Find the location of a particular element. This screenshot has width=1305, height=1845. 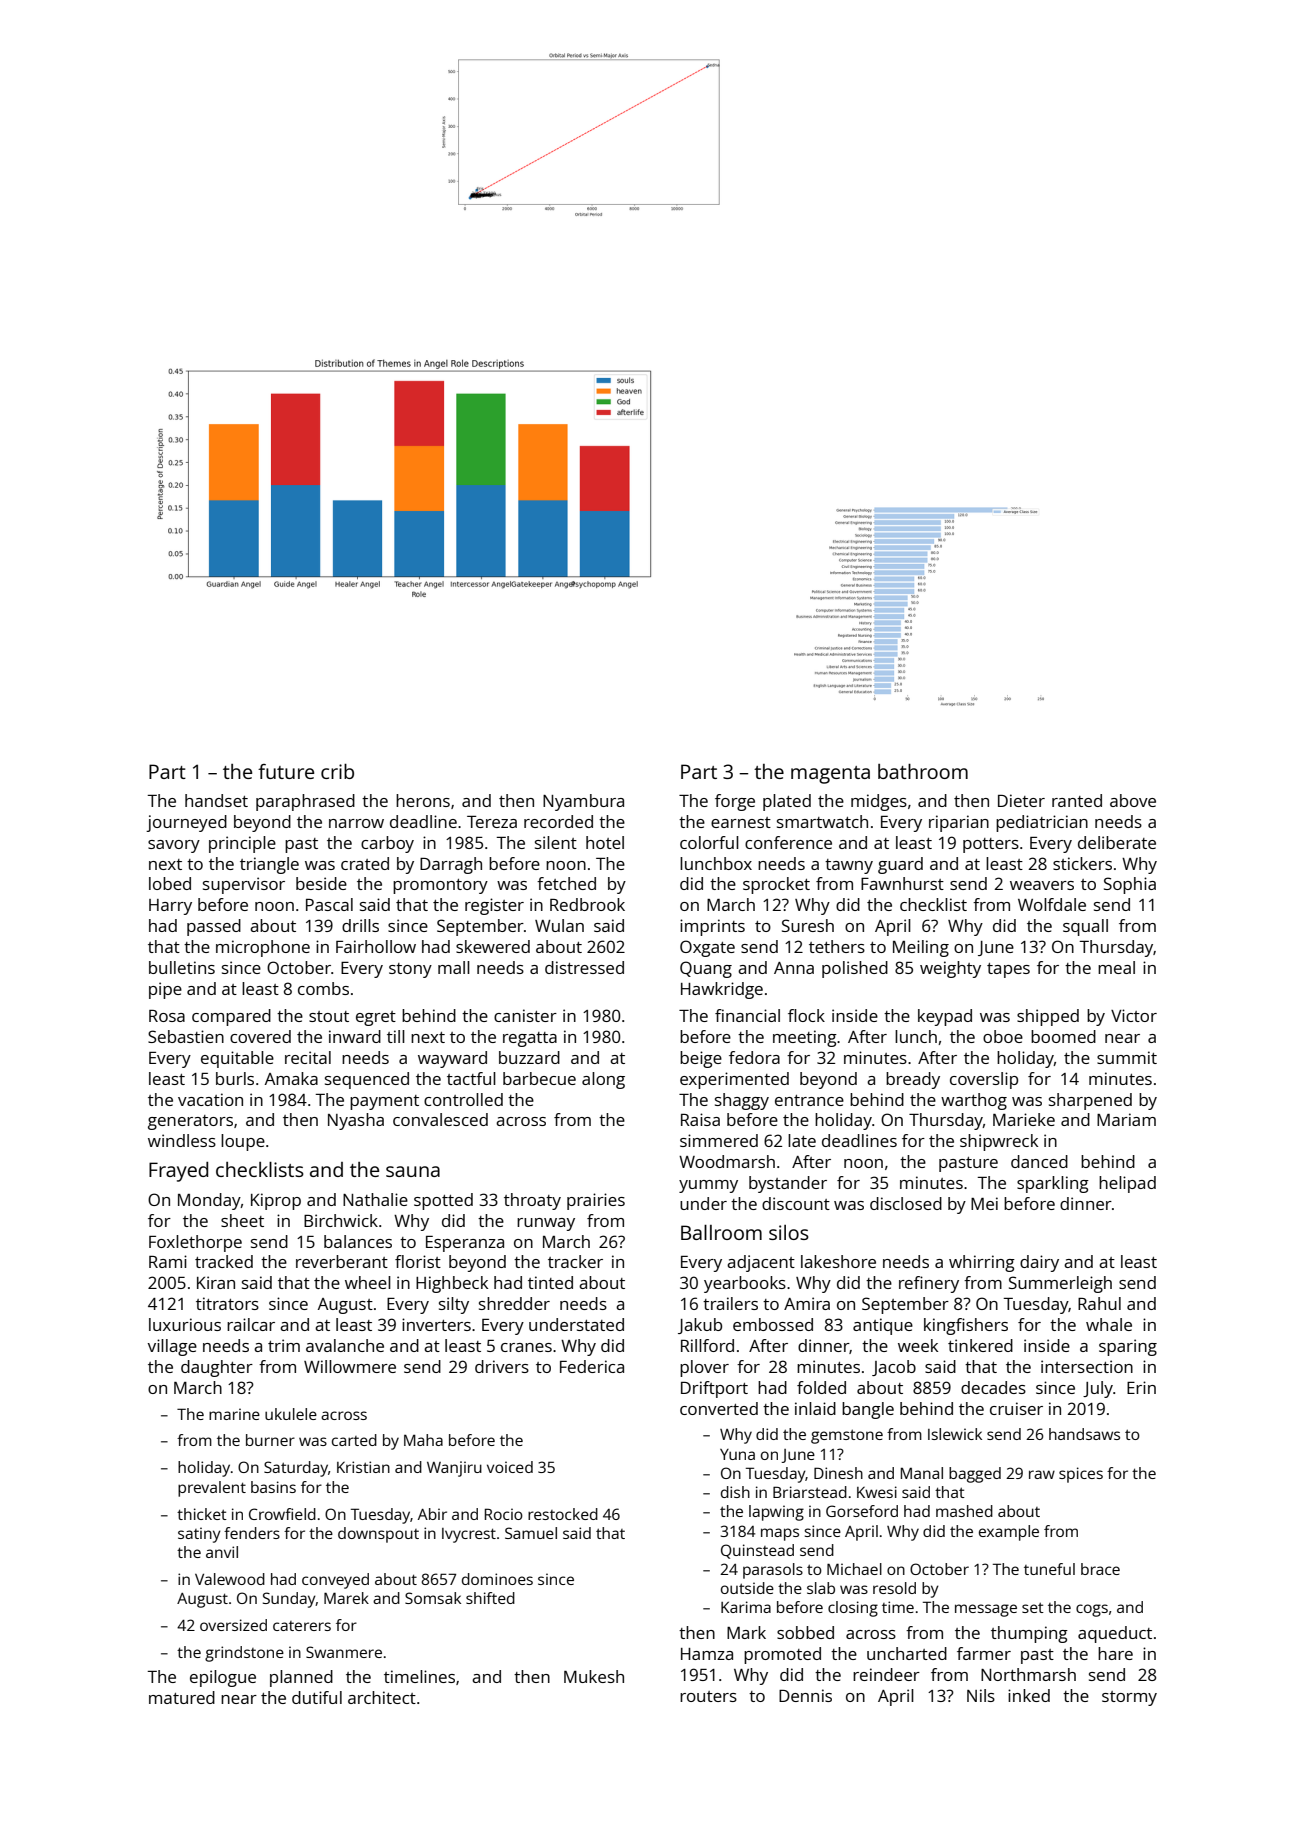

dairy is located at coordinates (1039, 1263).
